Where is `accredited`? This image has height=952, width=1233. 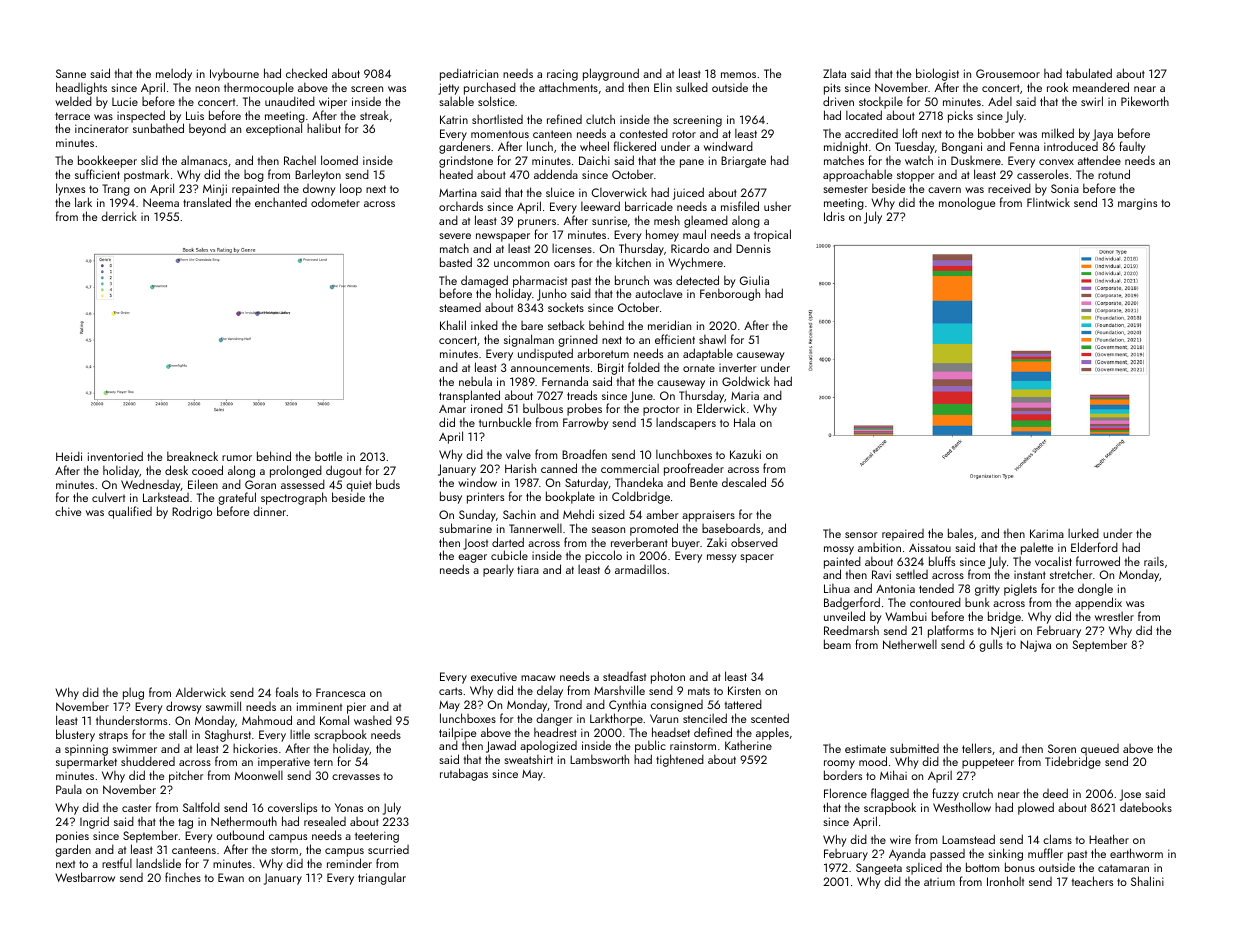
accredited is located at coordinates (871, 133).
